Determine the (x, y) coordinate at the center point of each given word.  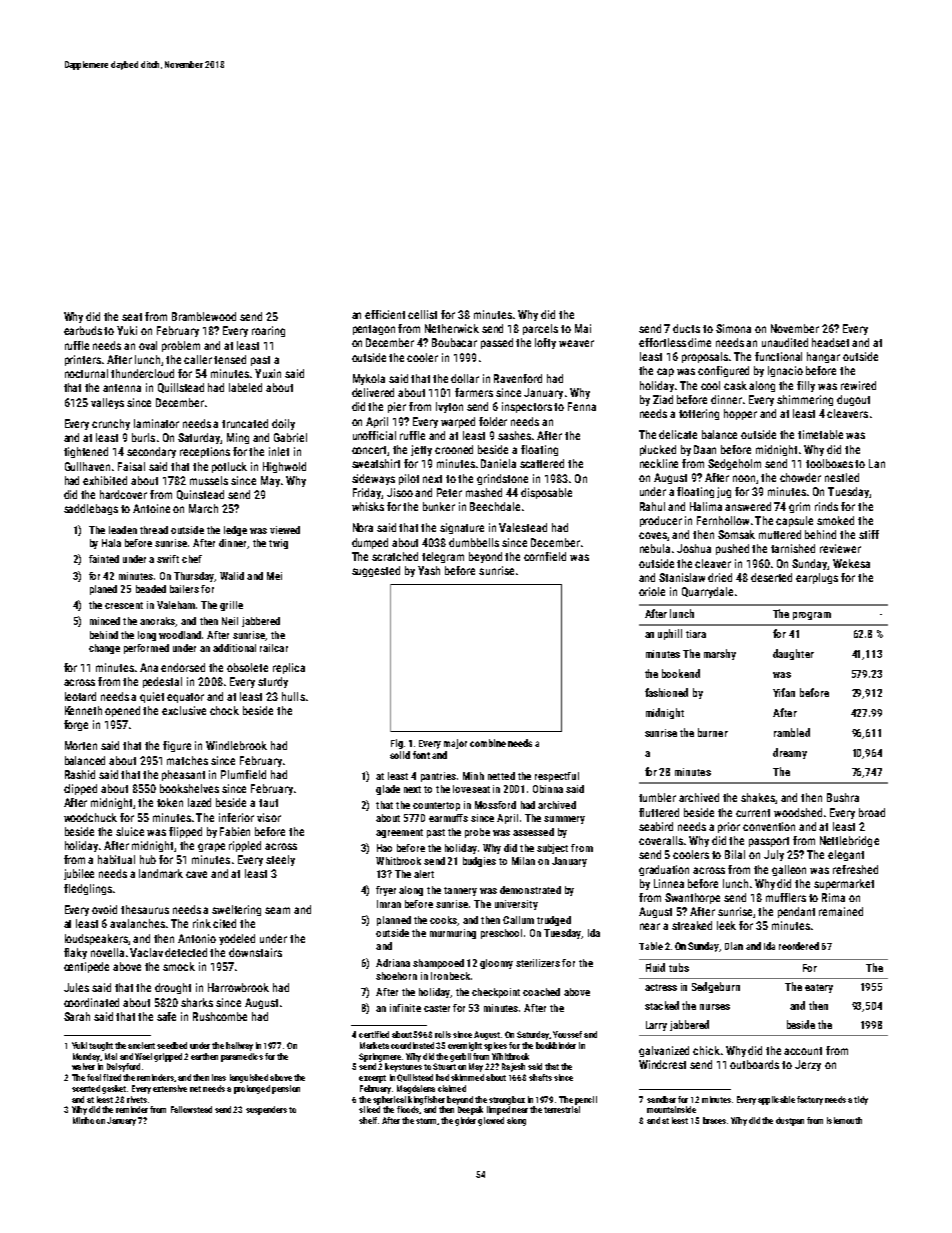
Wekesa (851, 563)
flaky (75, 953)
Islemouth (844, 1120)
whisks (368, 506)
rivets (137, 1099)
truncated (245, 423)
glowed (491, 1121)
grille (231, 606)
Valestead (523, 527)
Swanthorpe (692, 898)
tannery (460, 891)
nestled (842, 477)
